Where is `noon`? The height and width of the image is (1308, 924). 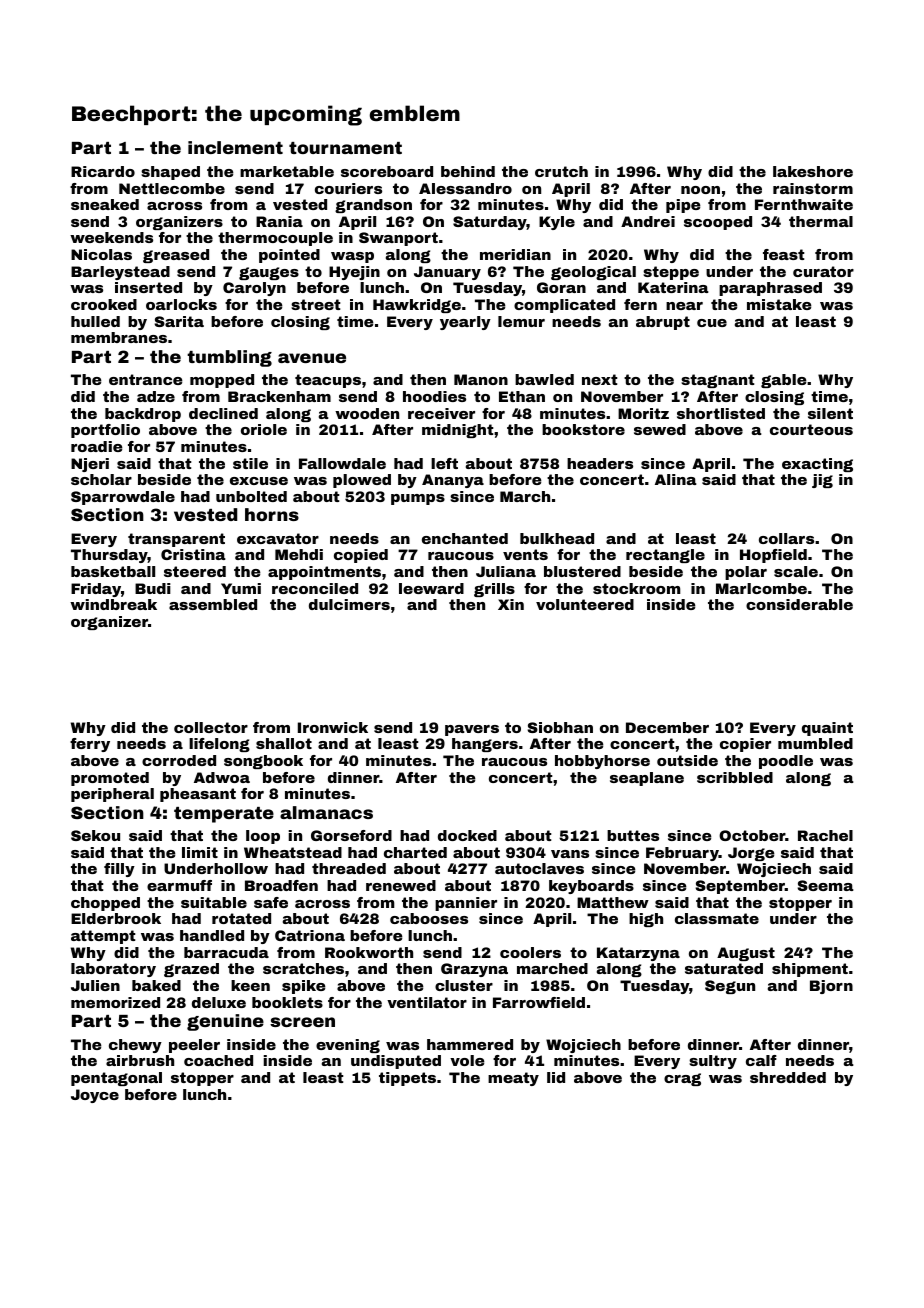 noon is located at coordinates (700, 190).
